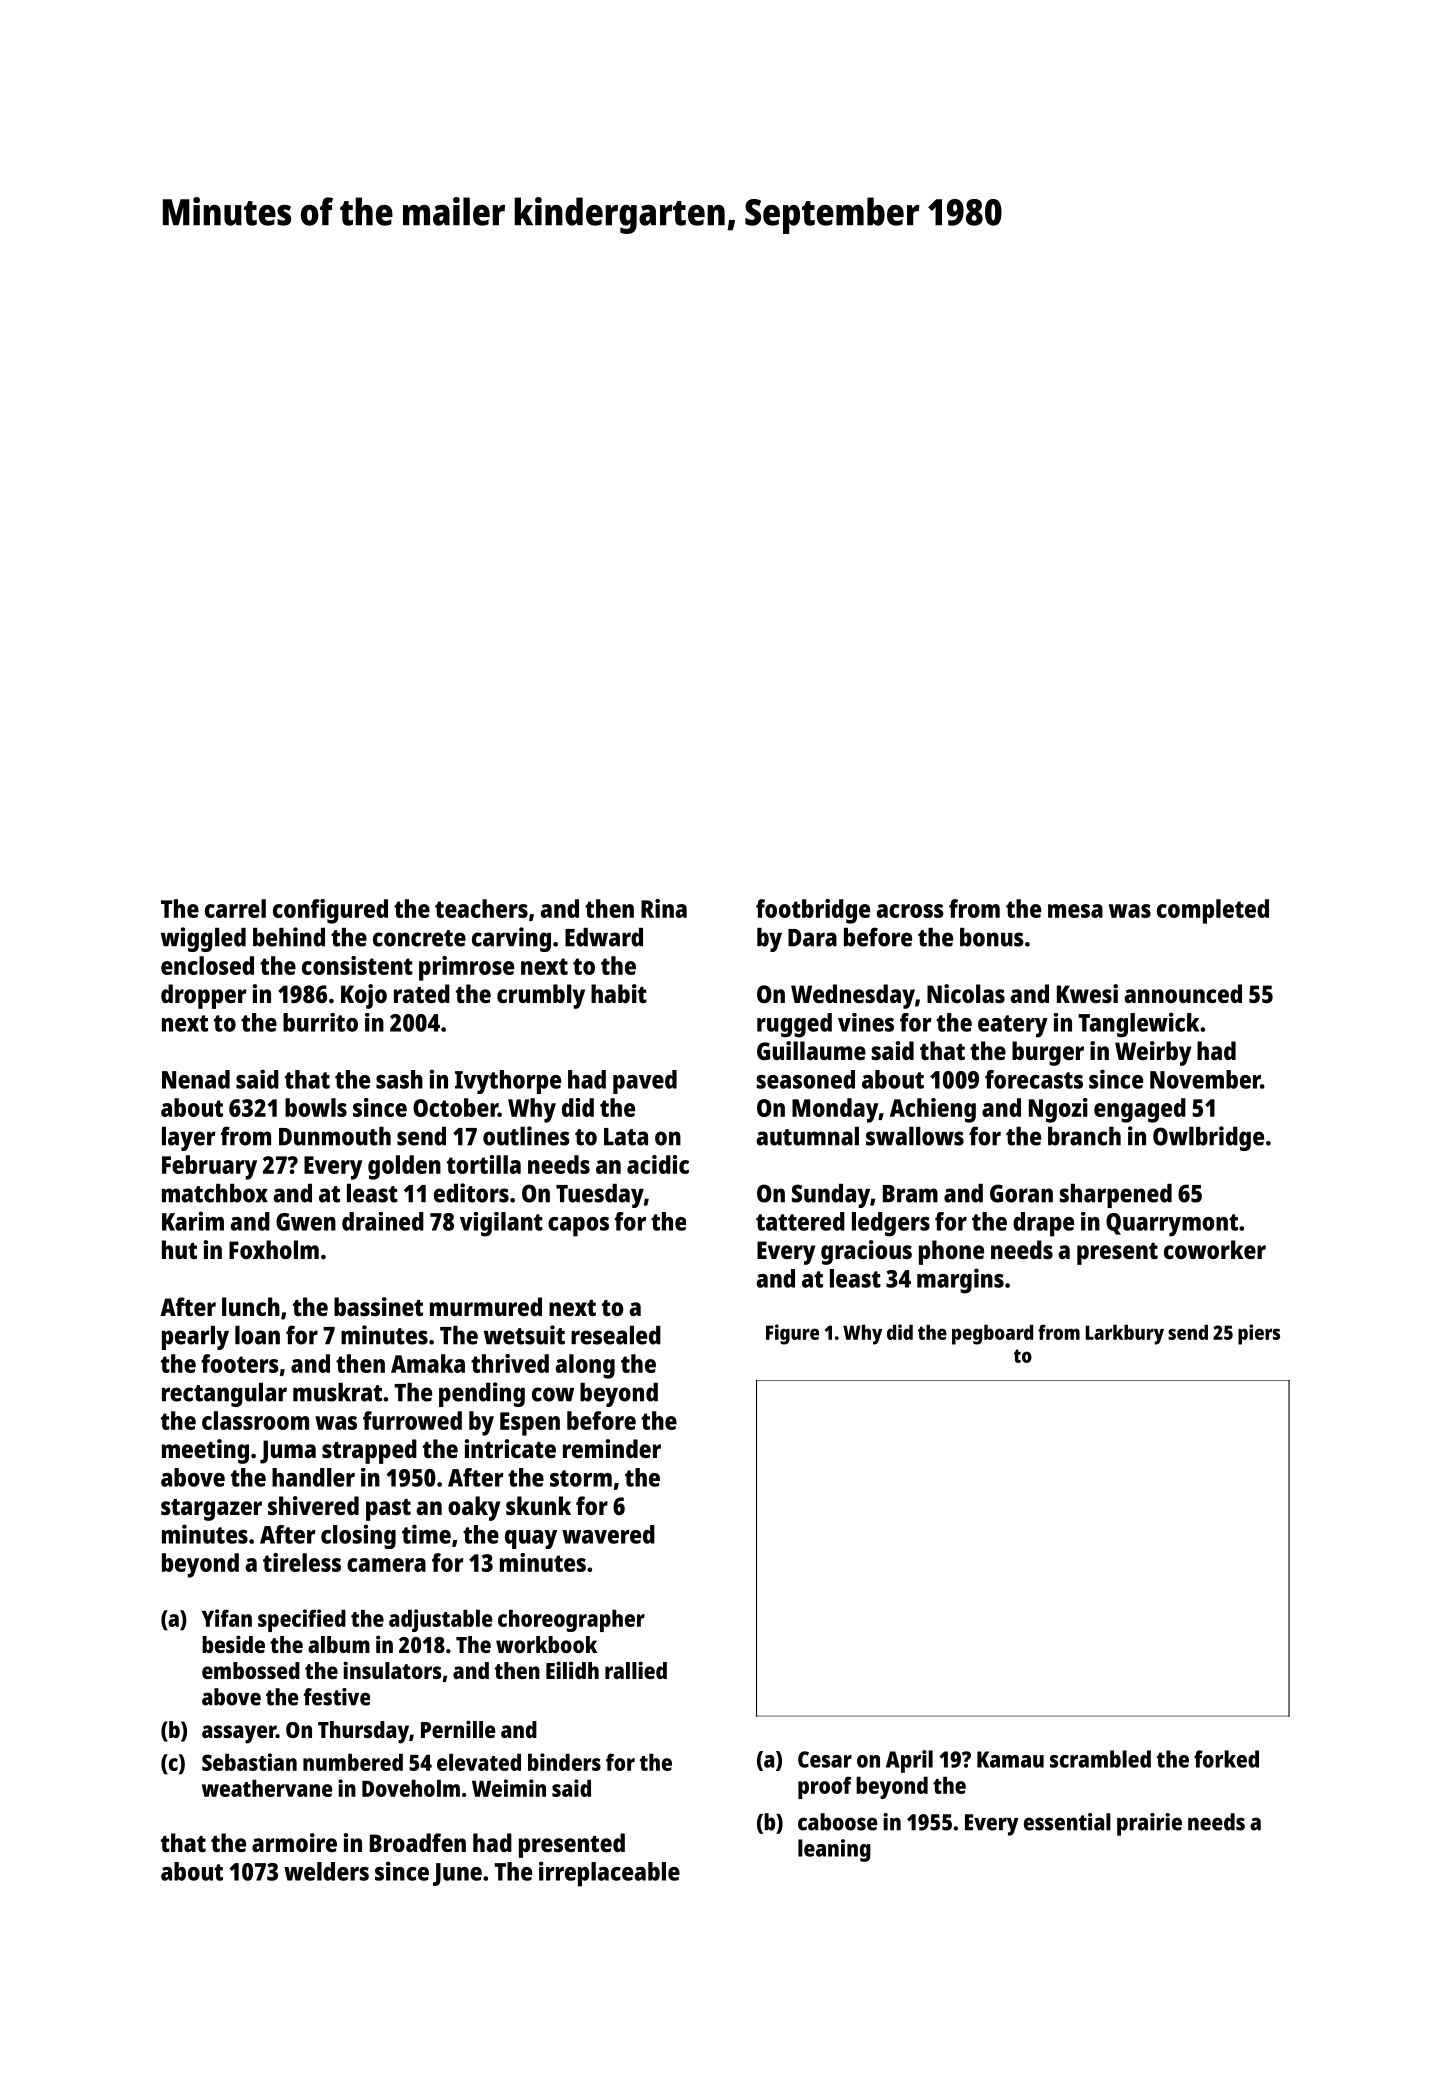 The image size is (1450, 2100). Describe the element at coordinates (1259, 1334) in the screenshot. I see `piers` at that location.
